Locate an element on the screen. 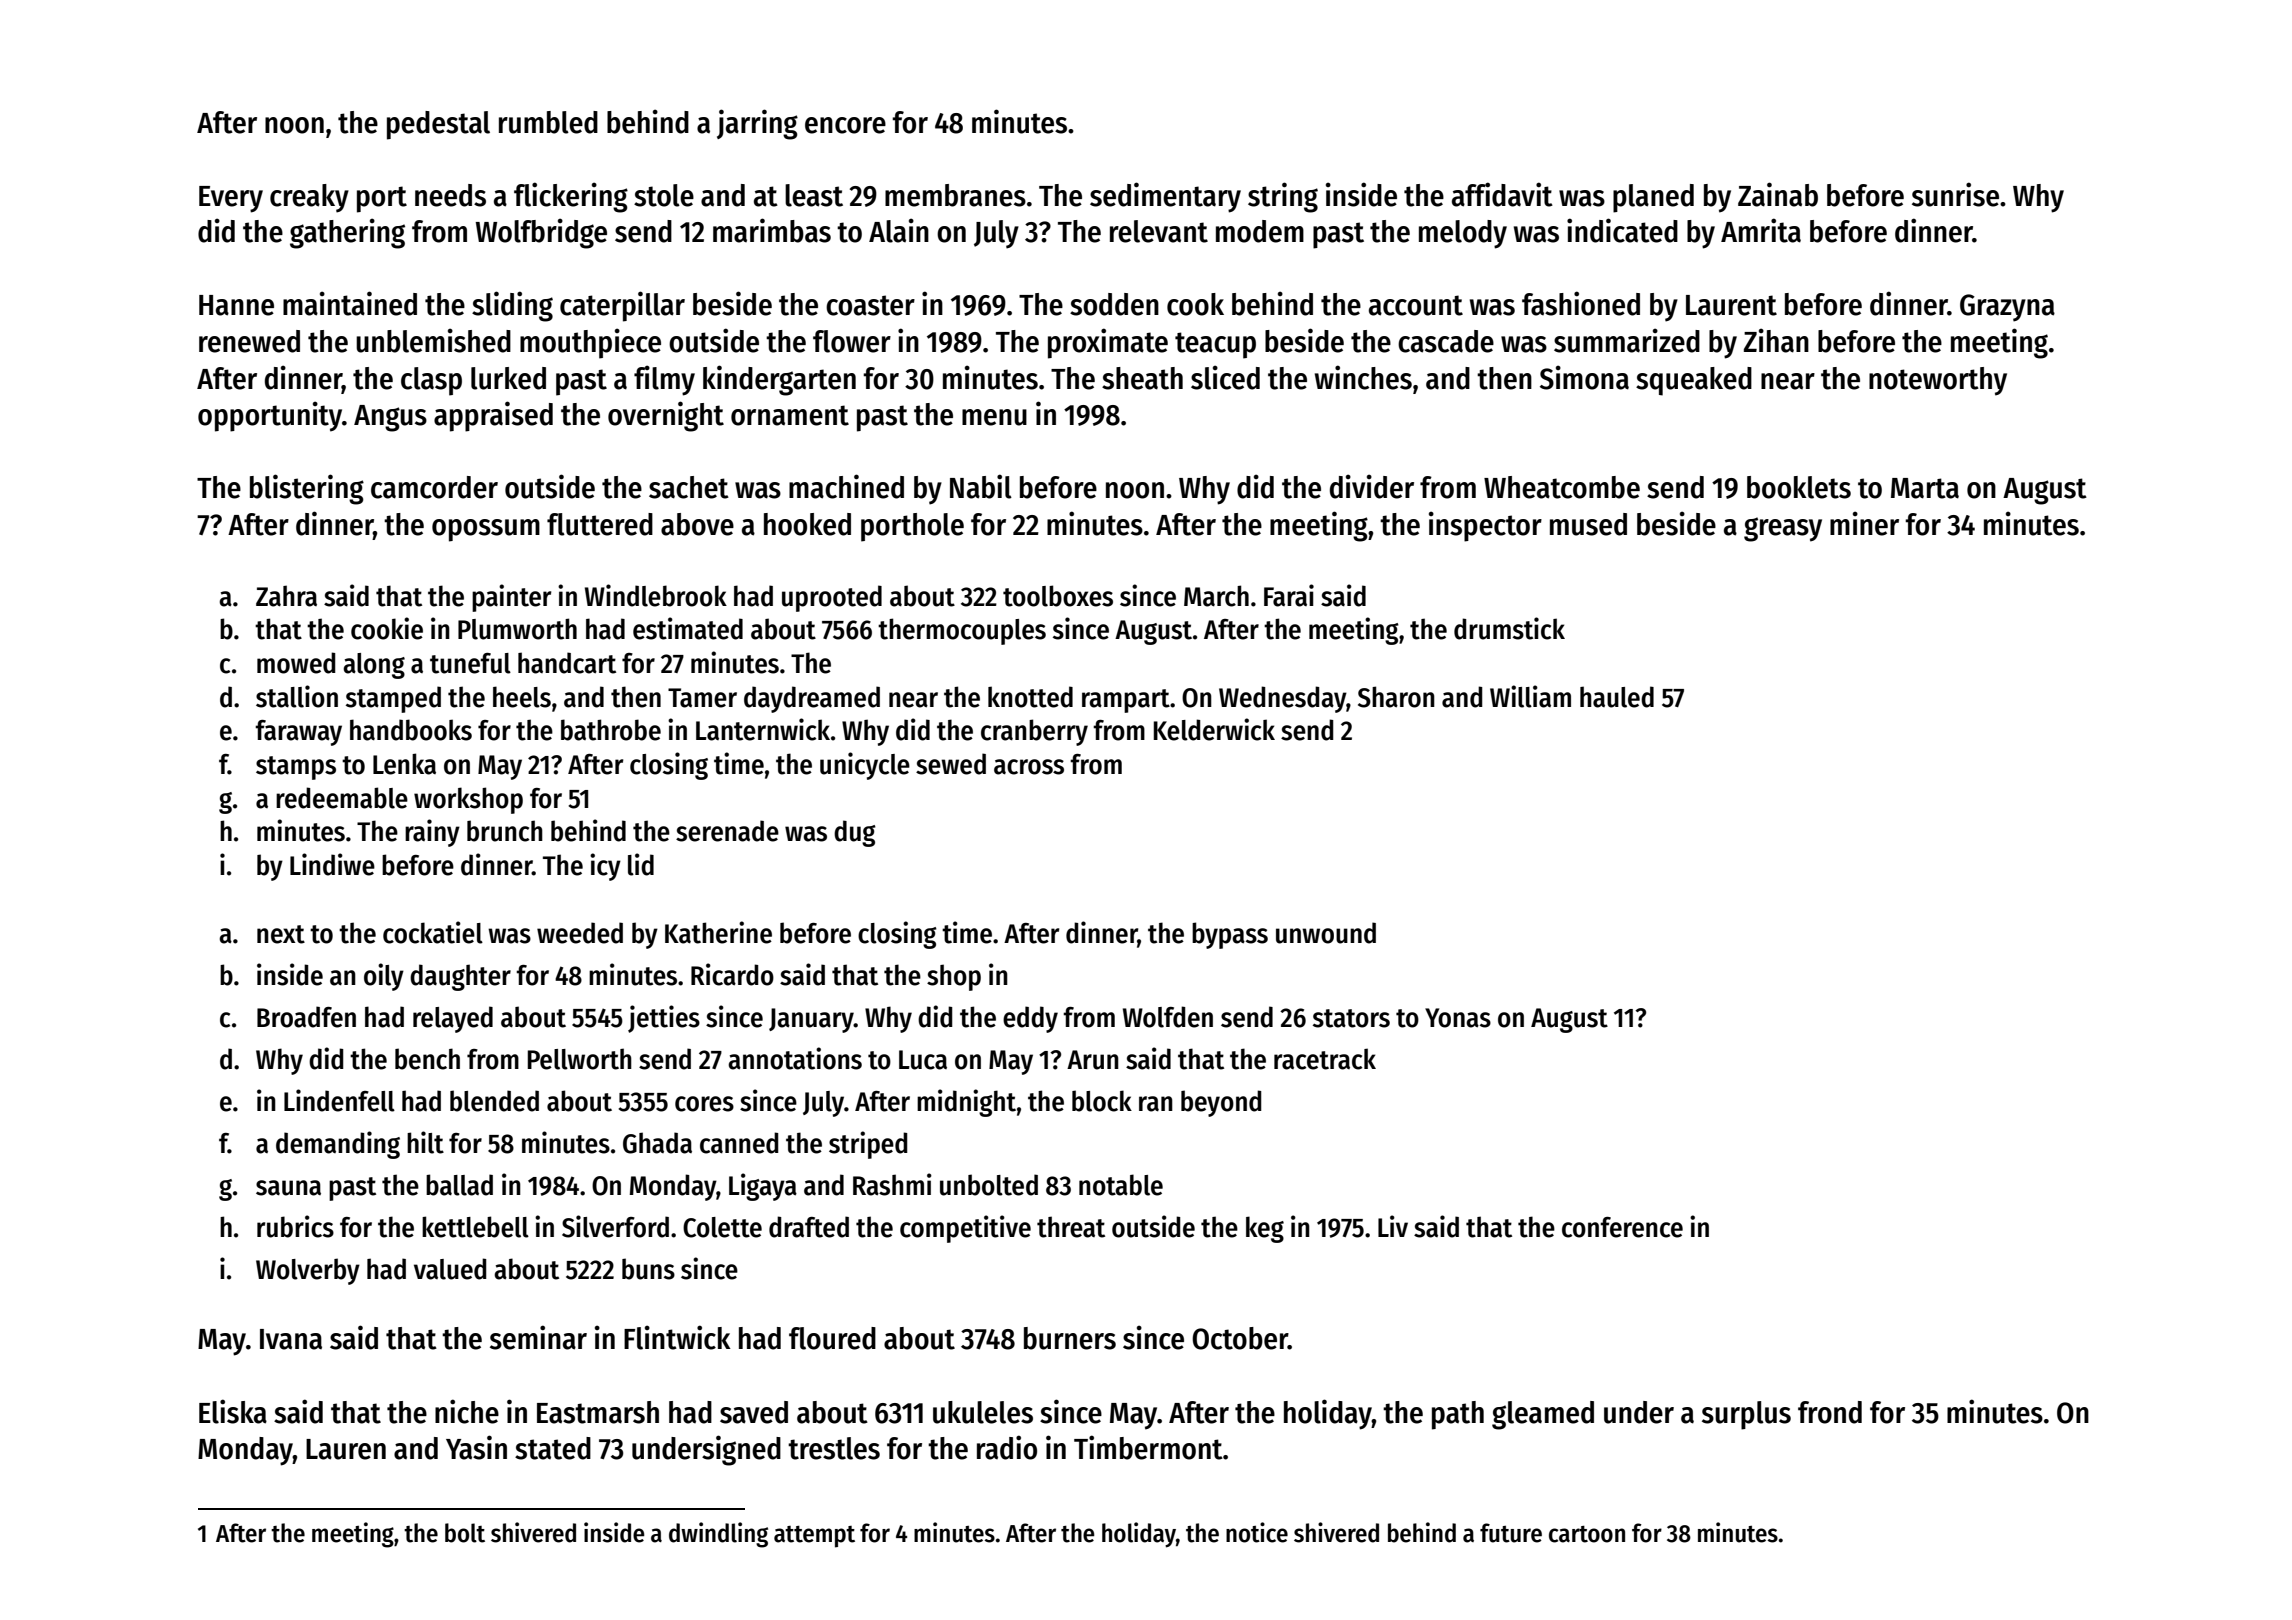 Image resolution: width=2292 pixels, height=1620 pixels. camcorder is located at coordinates (434, 487).
